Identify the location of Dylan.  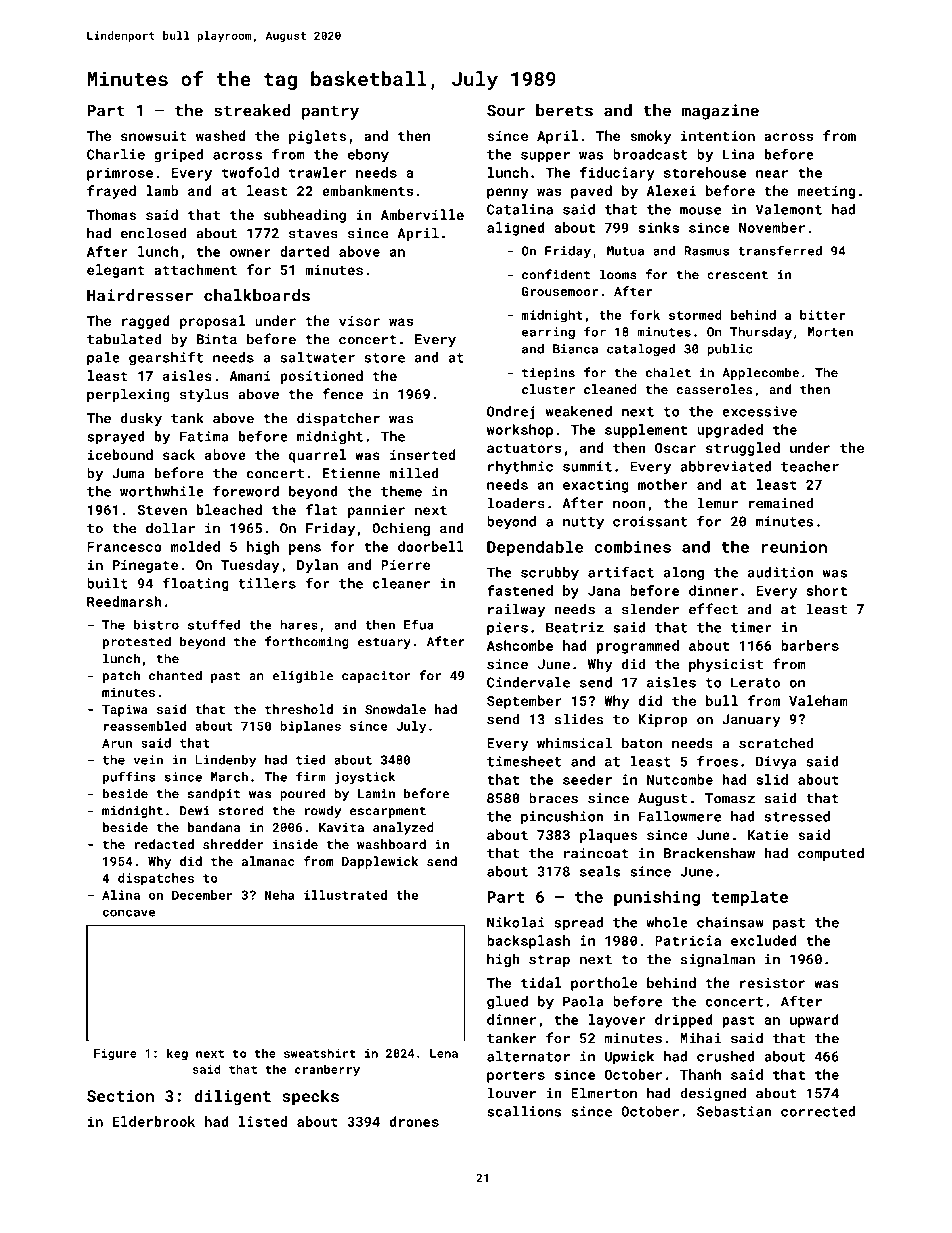
(317, 566).
